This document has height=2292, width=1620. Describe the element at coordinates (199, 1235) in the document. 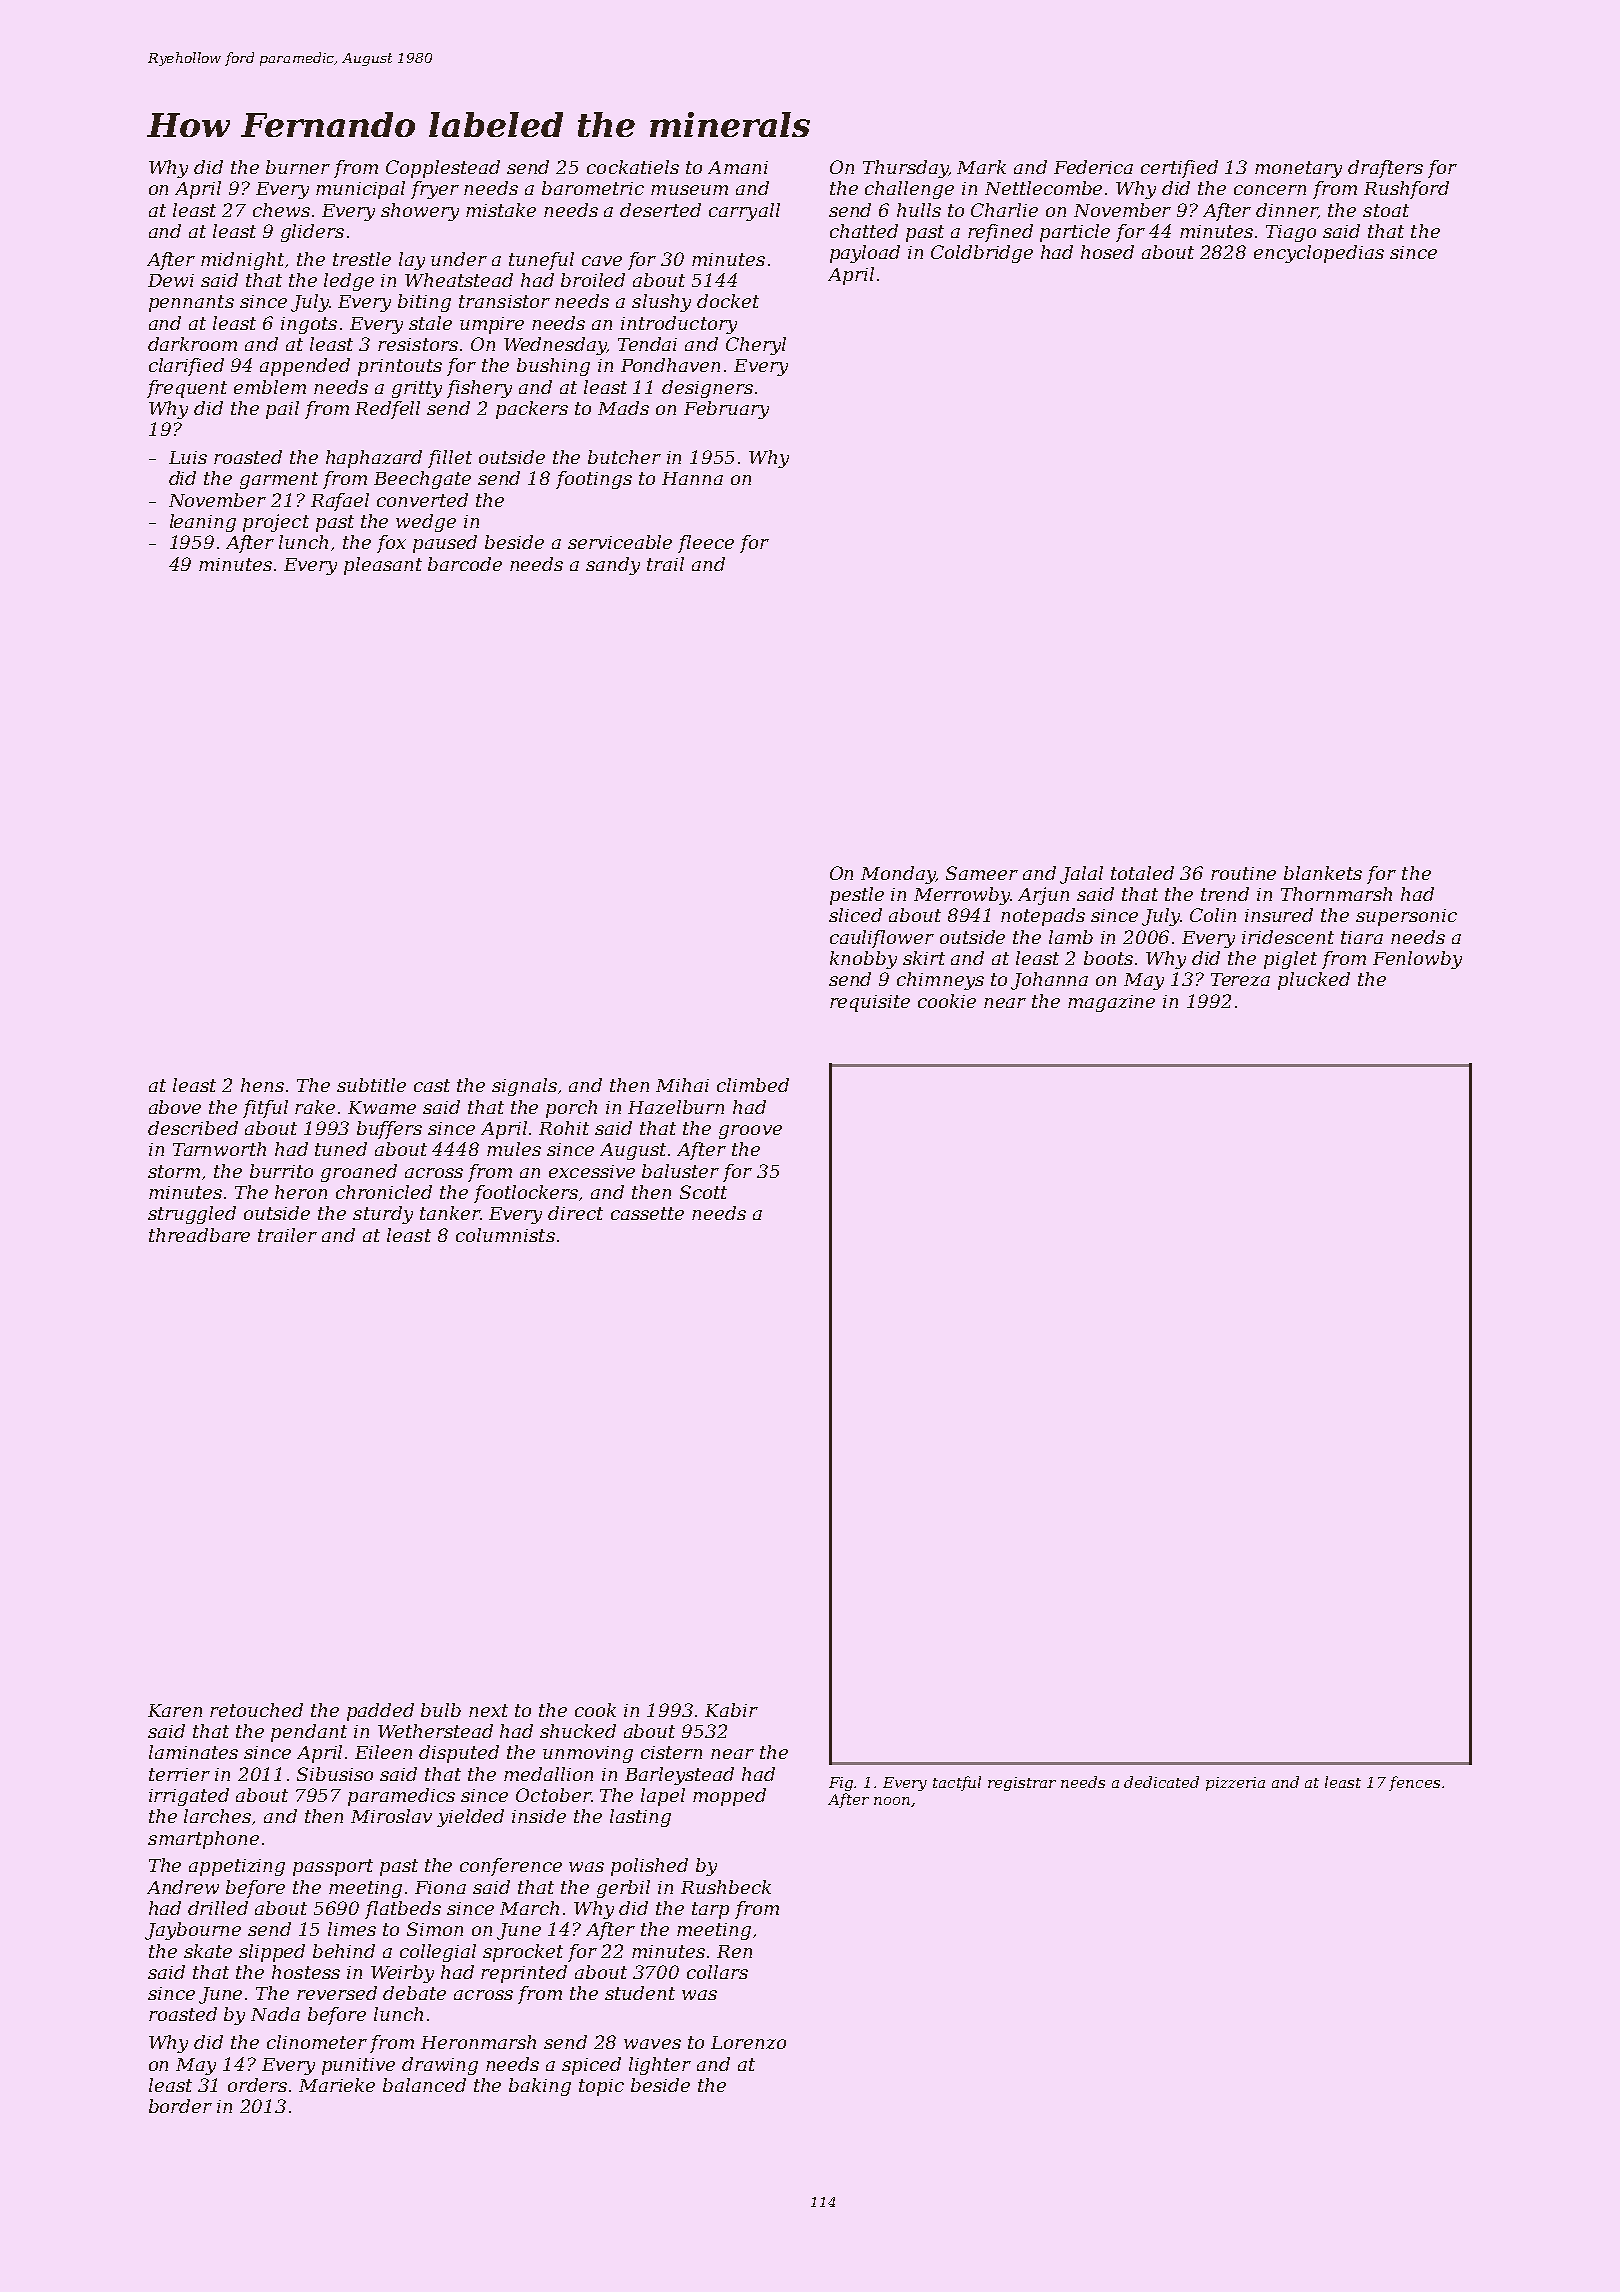

I see `threadbare` at that location.
